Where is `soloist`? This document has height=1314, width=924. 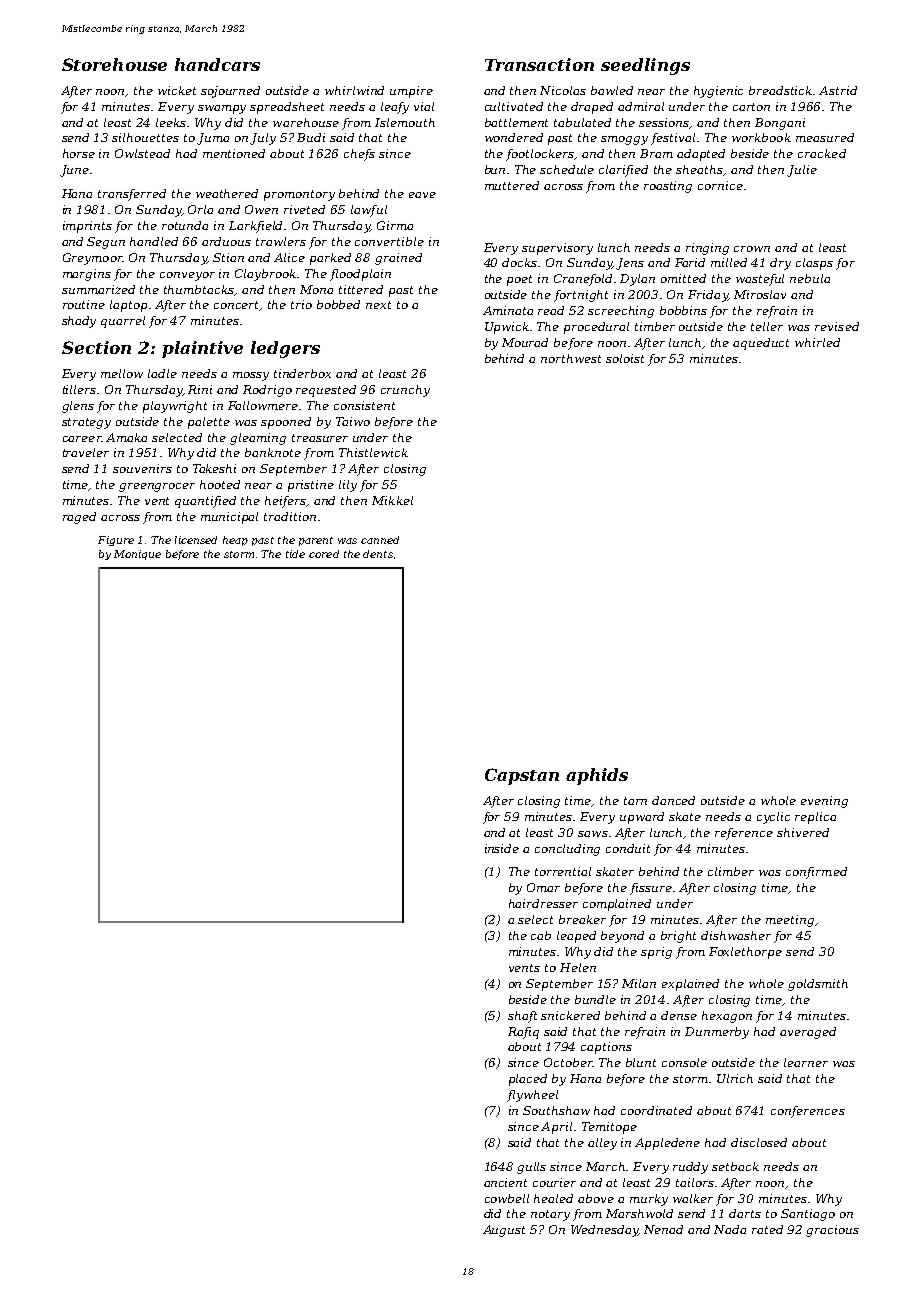
soloist is located at coordinates (625, 358).
